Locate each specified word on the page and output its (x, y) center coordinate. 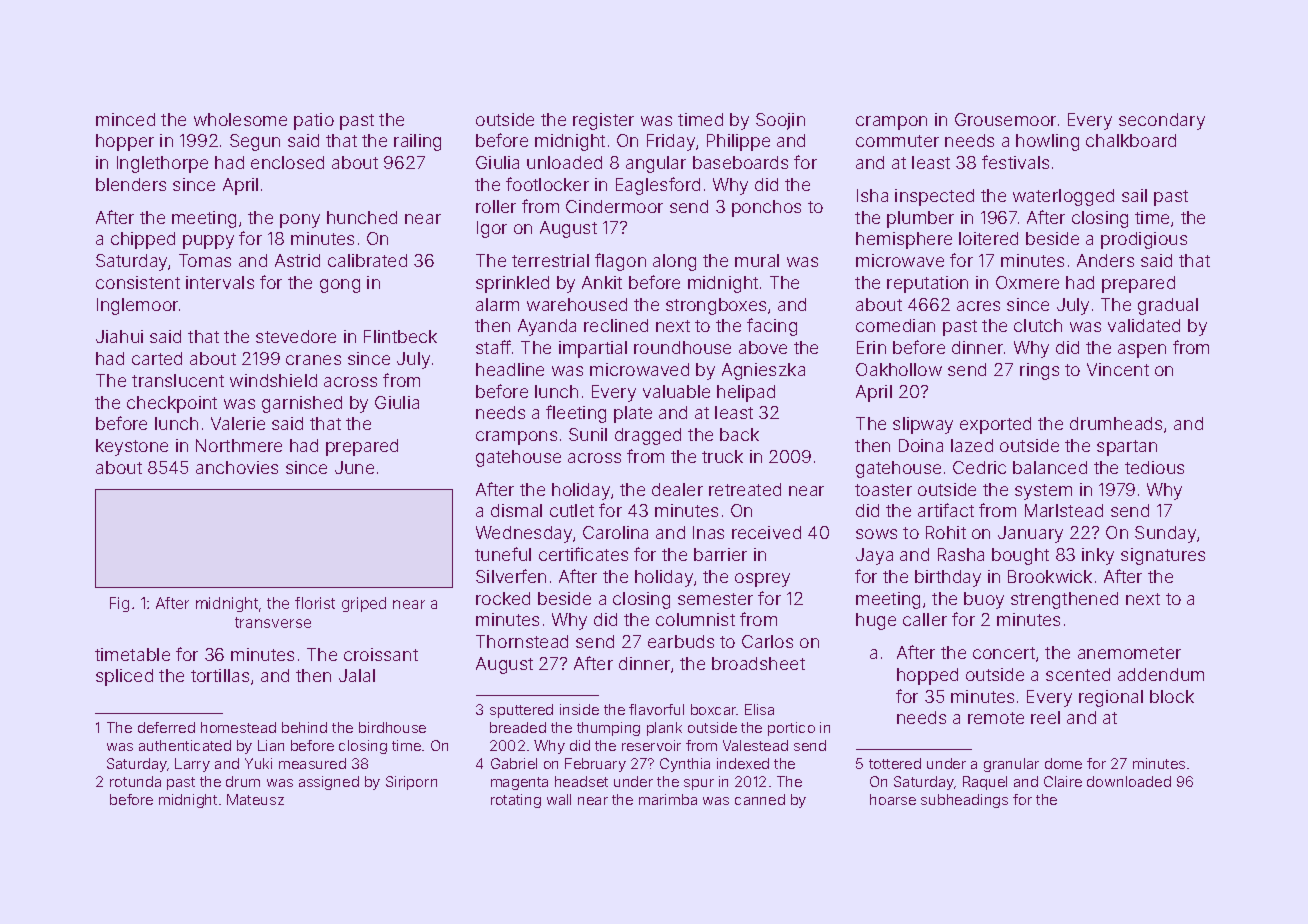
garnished (302, 404)
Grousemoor (1005, 119)
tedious (1154, 467)
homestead (238, 727)
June (354, 467)
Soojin (780, 121)
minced (125, 119)
